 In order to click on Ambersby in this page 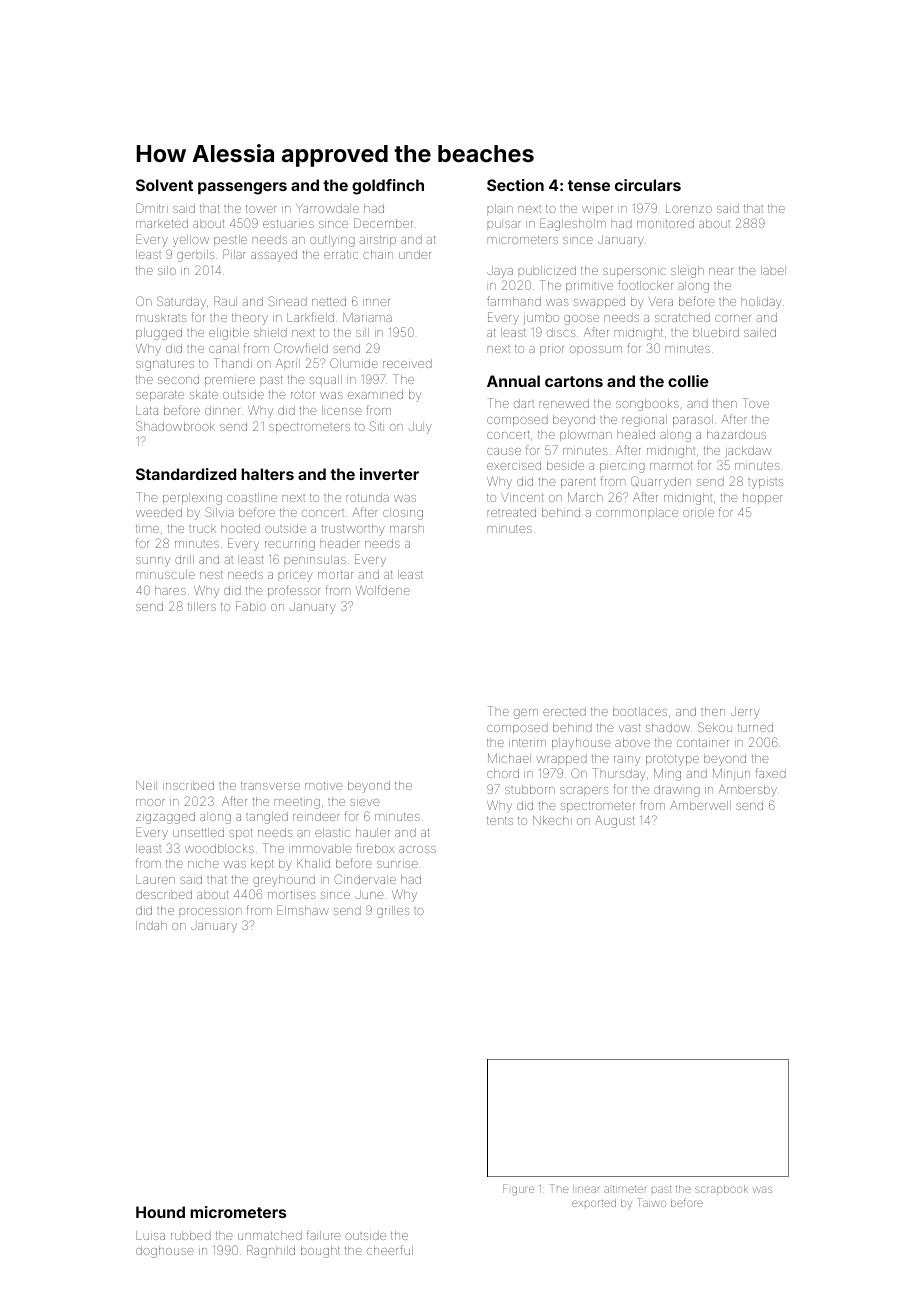, I will do `click(747, 791)`.
